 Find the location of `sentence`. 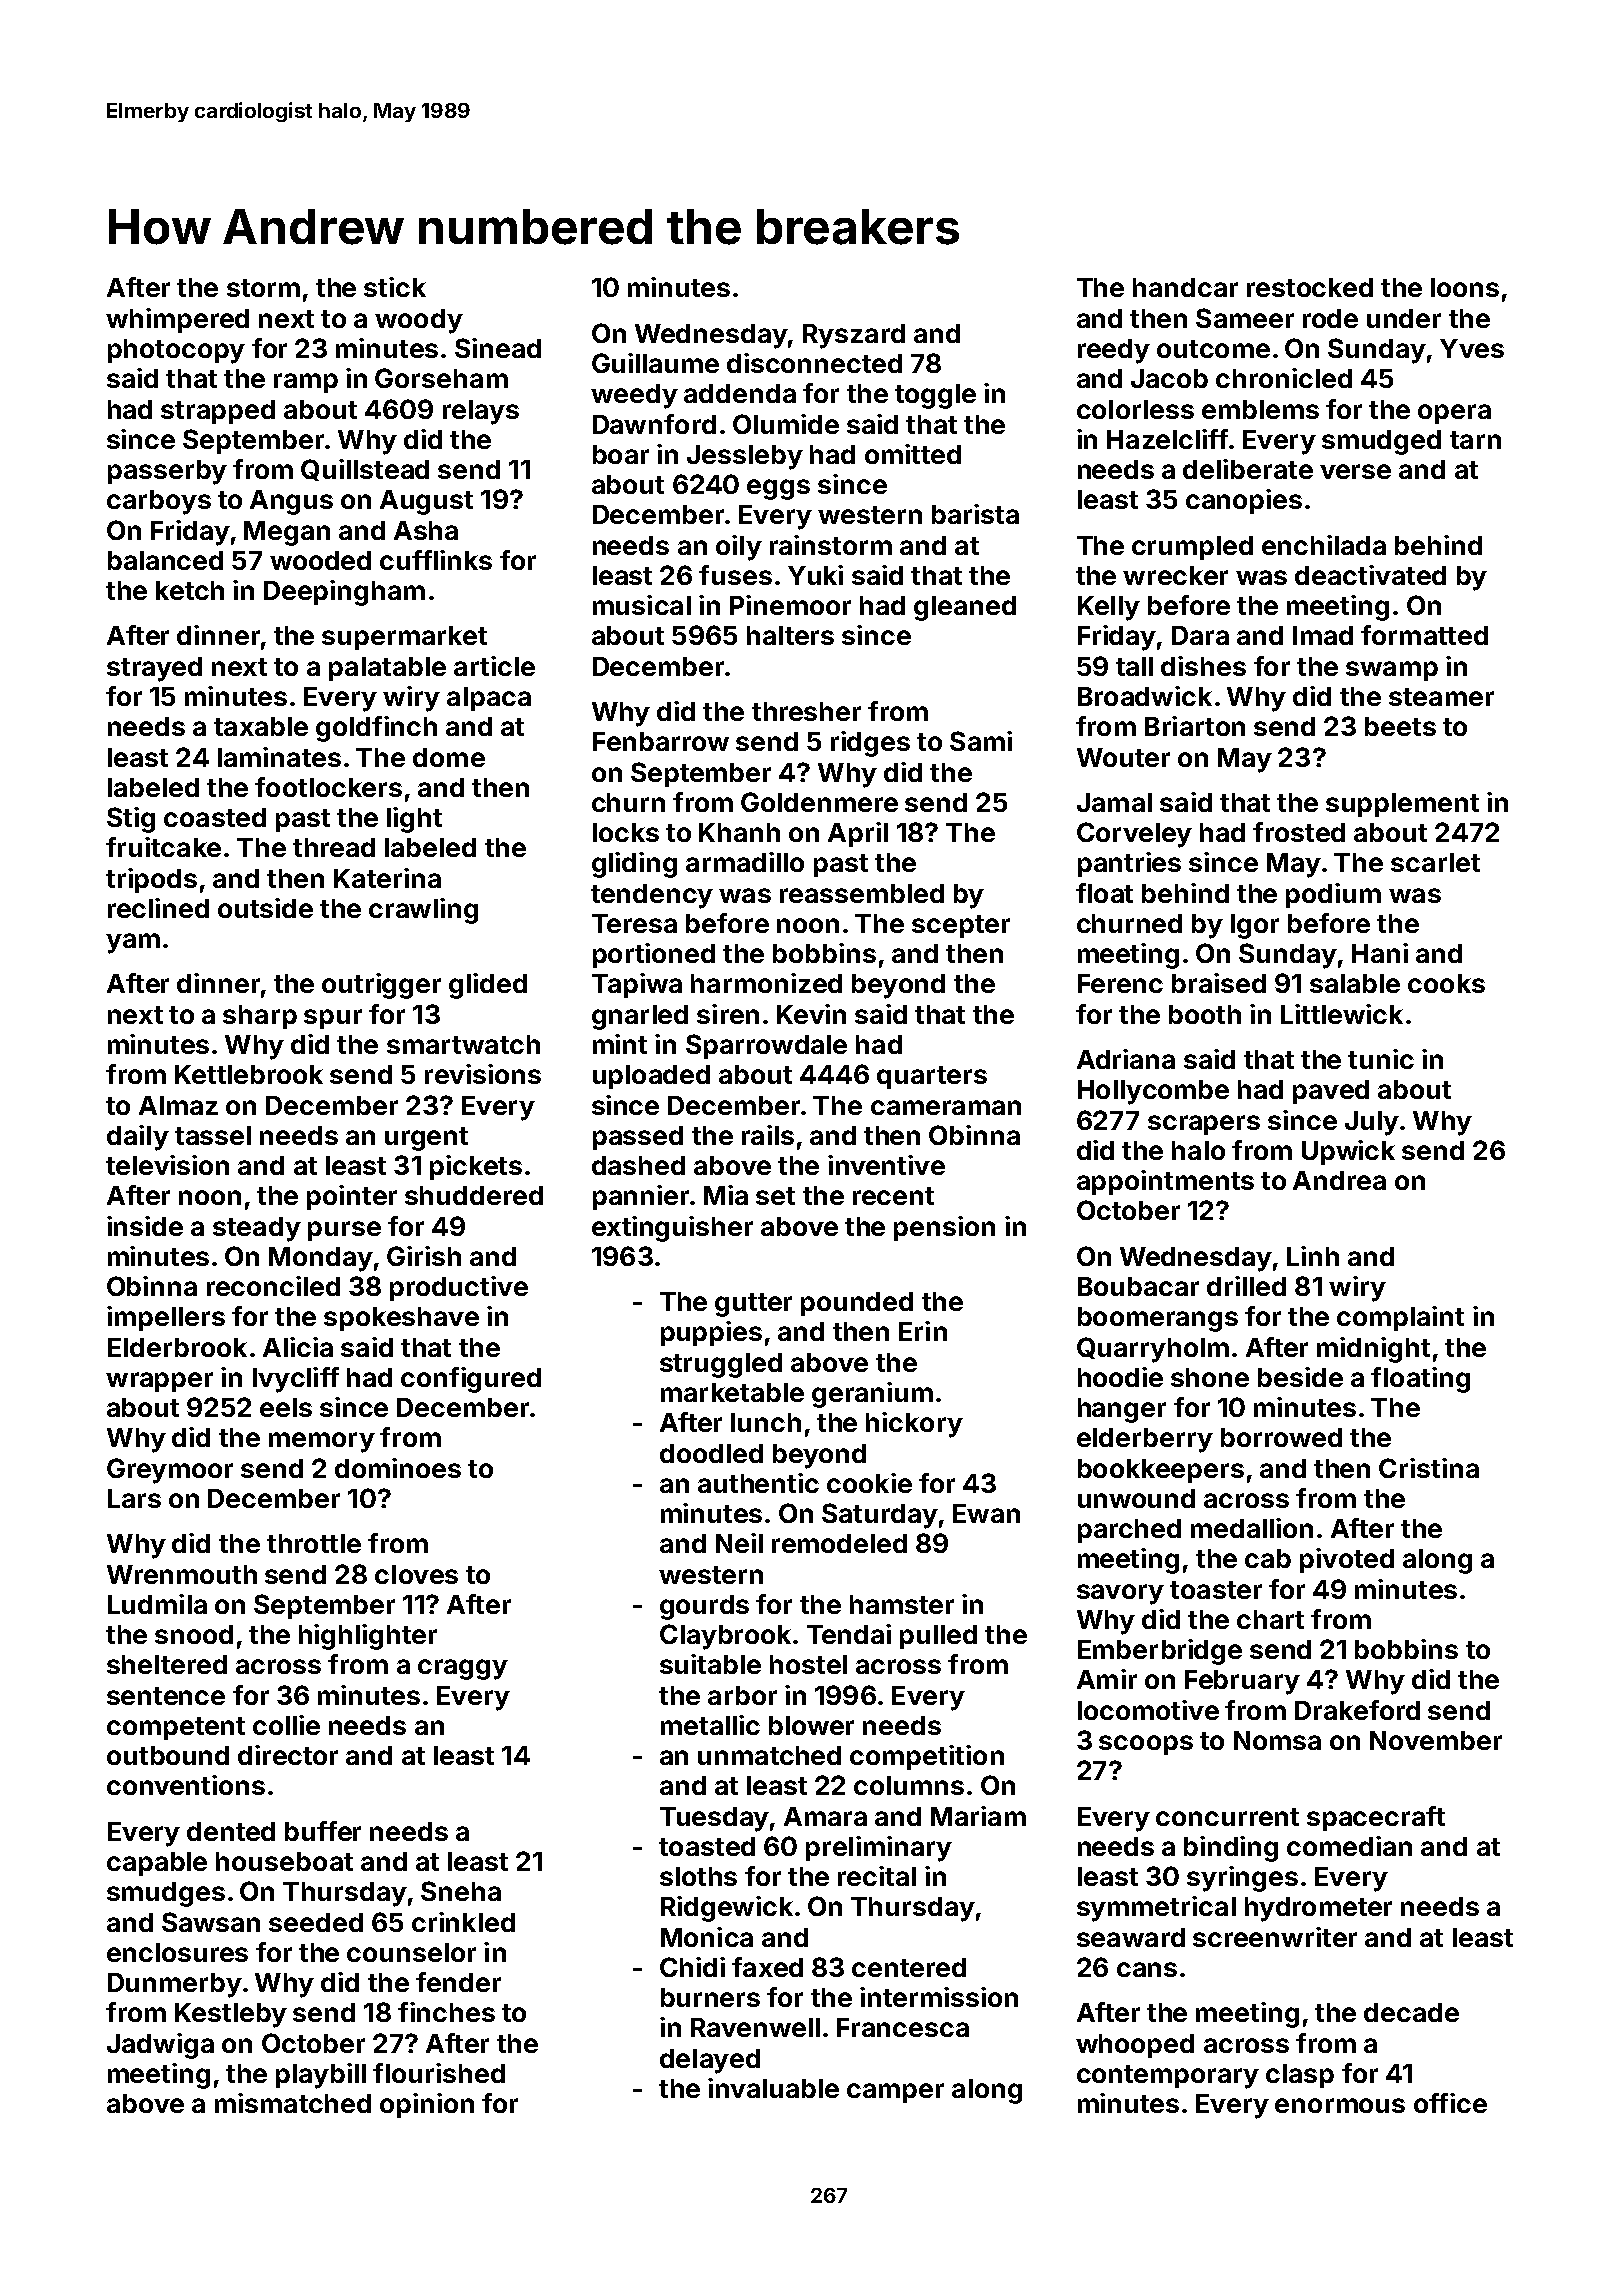

sentence is located at coordinates (166, 1696).
